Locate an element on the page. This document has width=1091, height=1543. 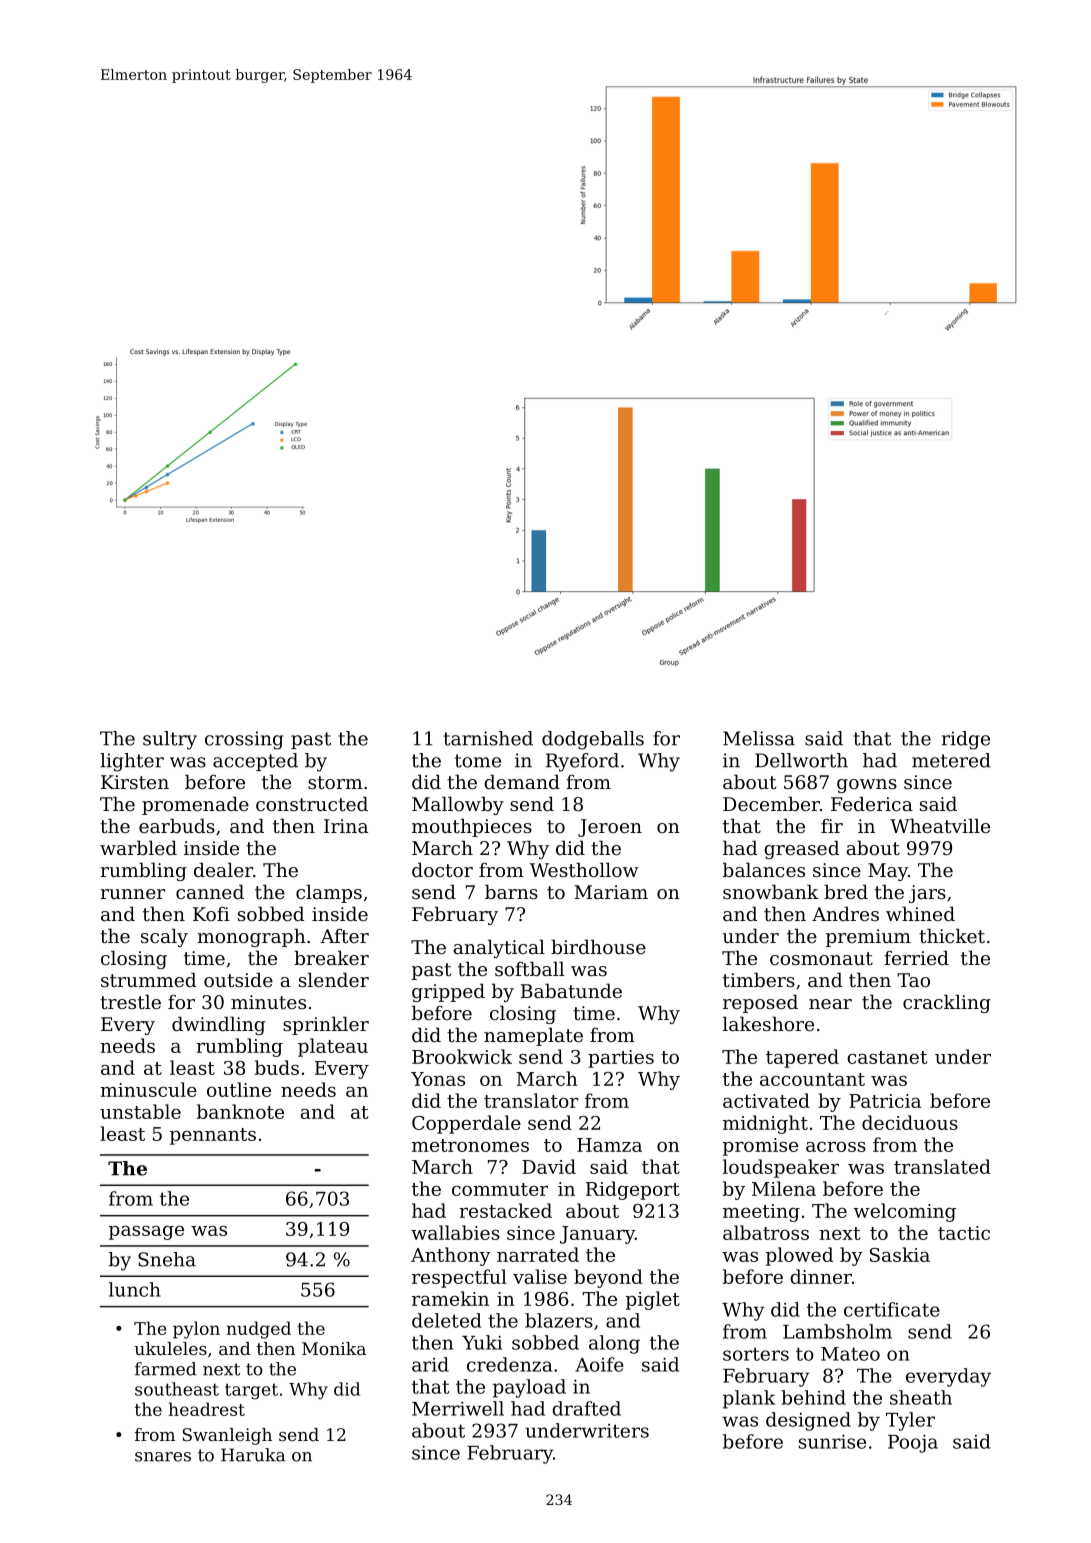
passage is located at coordinates (146, 1233).
